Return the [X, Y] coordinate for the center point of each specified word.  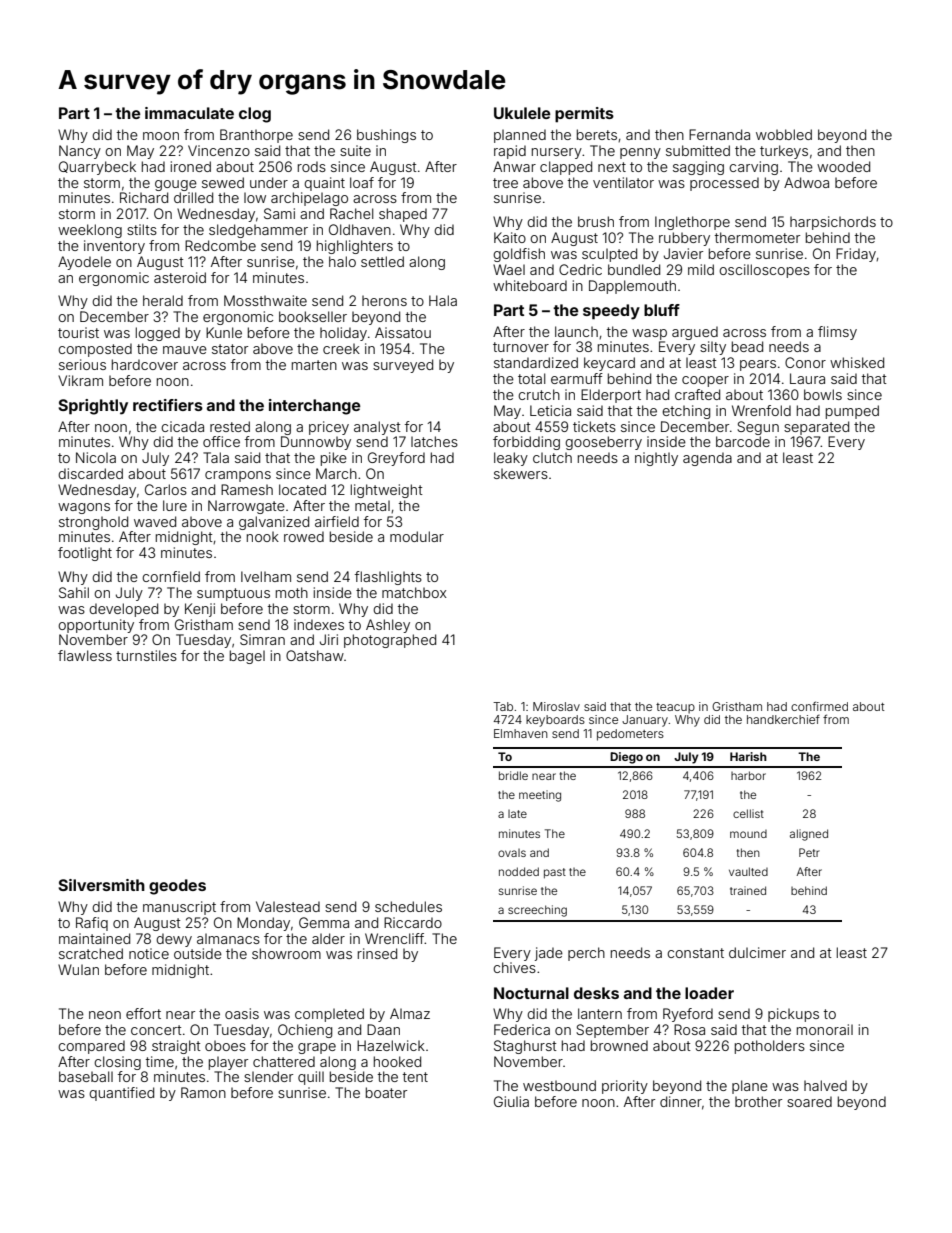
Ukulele [522, 113]
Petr [809, 852]
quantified [121, 1094]
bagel [247, 657]
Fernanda [719, 134]
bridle [513, 775]
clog [255, 115]
